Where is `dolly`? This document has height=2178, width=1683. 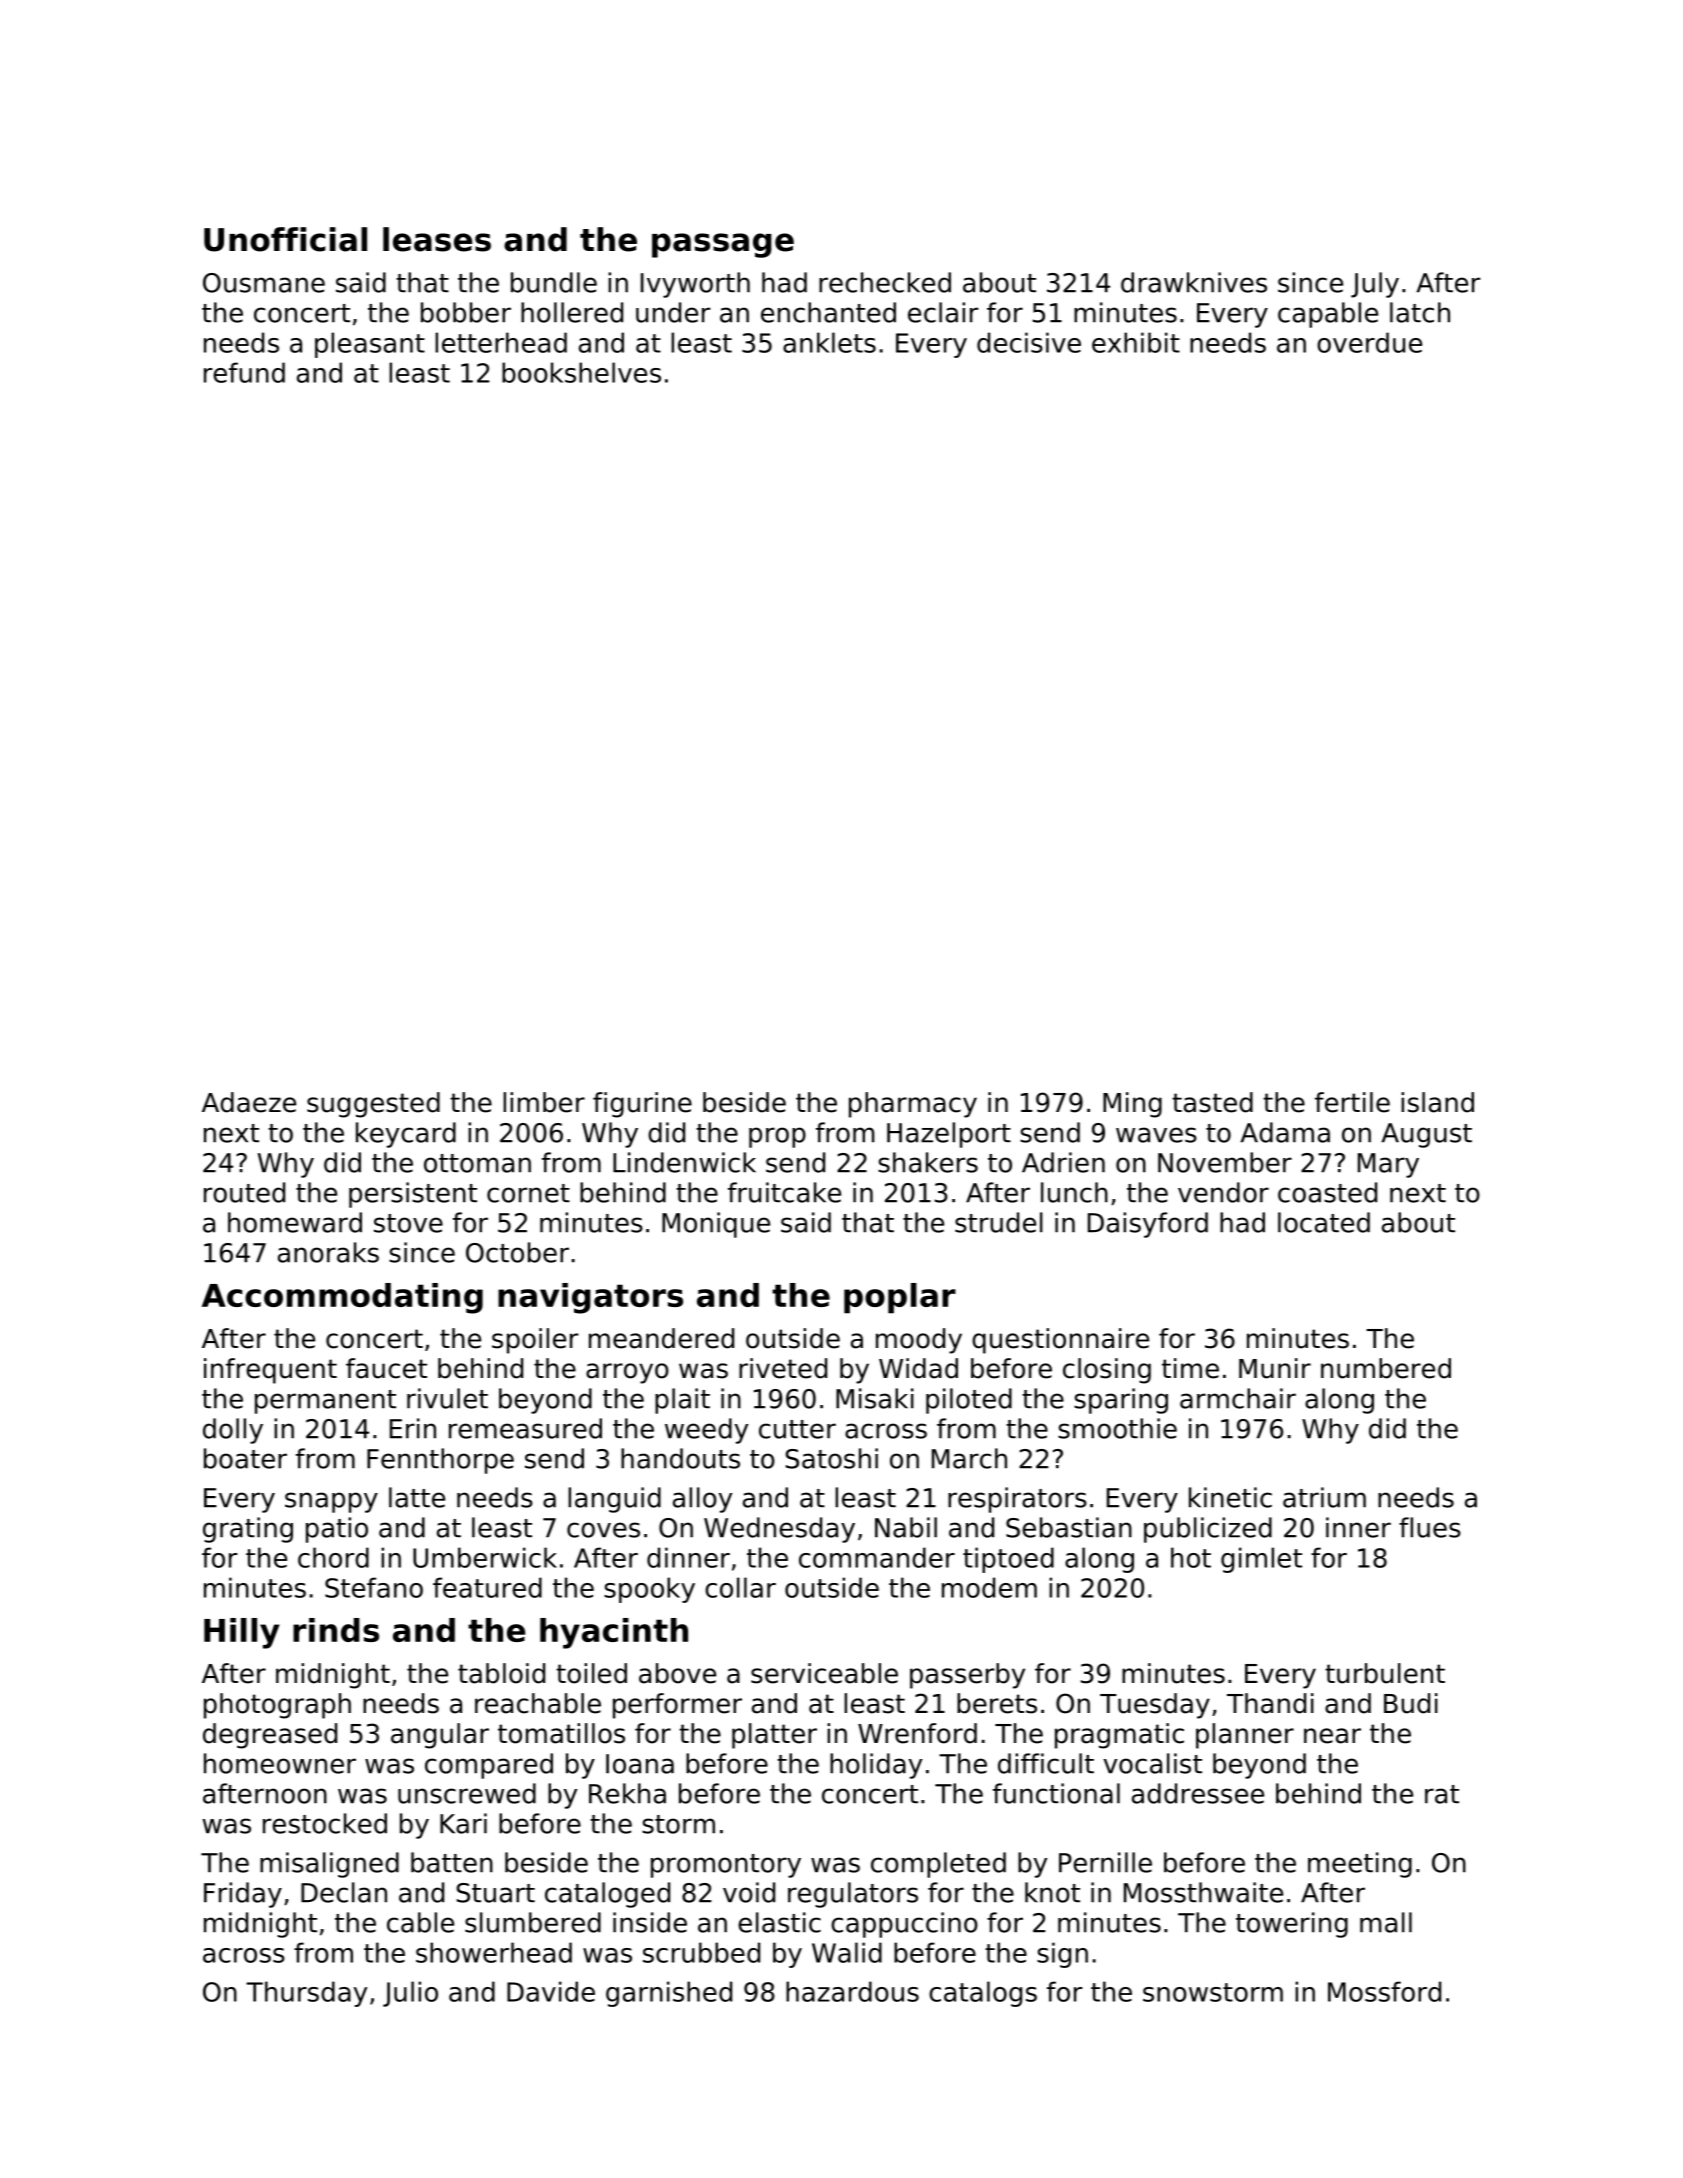
dolly is located at coordinates (233, 1431).
